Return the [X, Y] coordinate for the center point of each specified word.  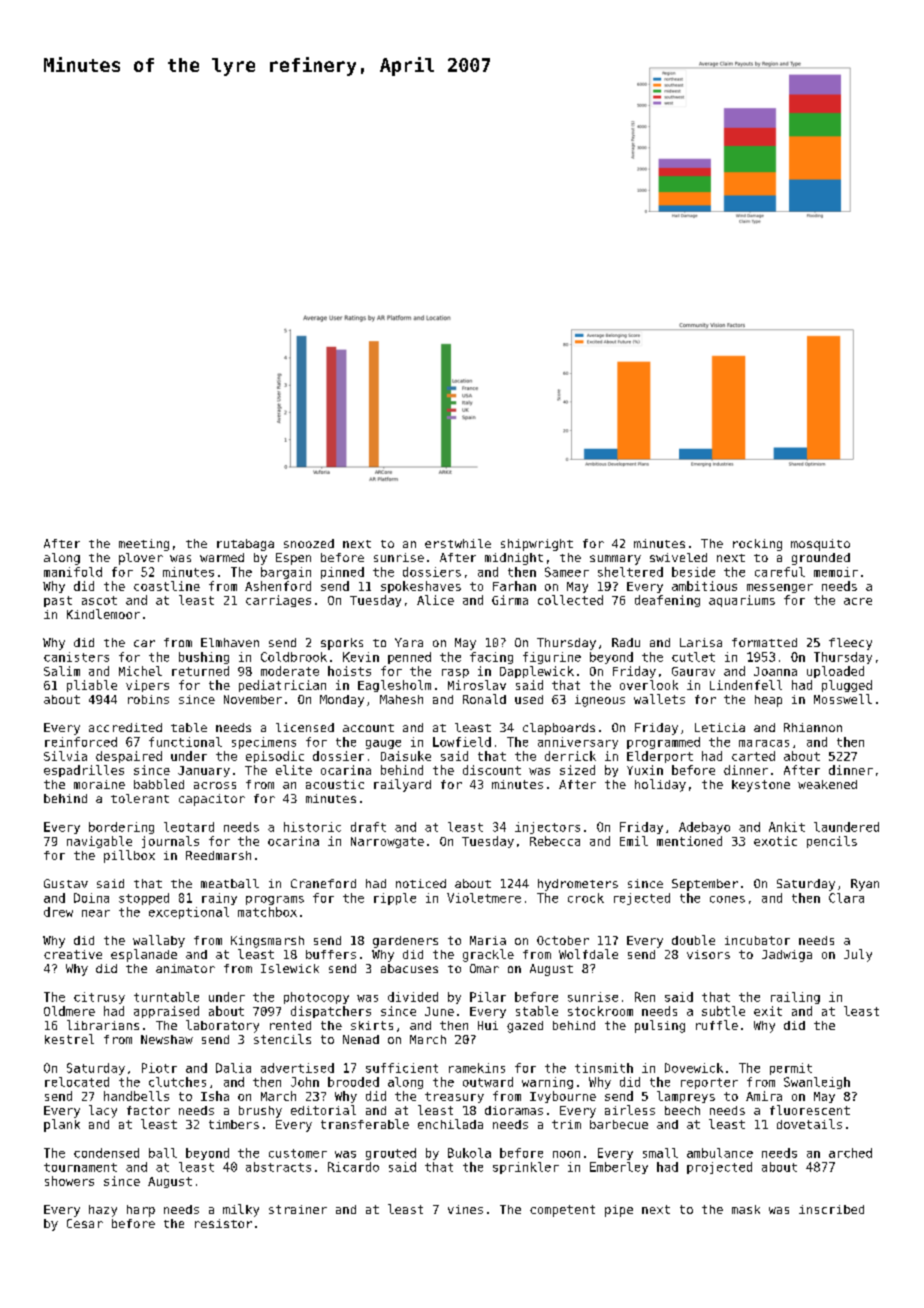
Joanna [775, 671]
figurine [552, 658]
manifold [73, 572]
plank [62, 1125]
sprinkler [526, 1168]
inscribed [831, 1209]
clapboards [559, 729]
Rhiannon [813, 727]
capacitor [212, 800]
